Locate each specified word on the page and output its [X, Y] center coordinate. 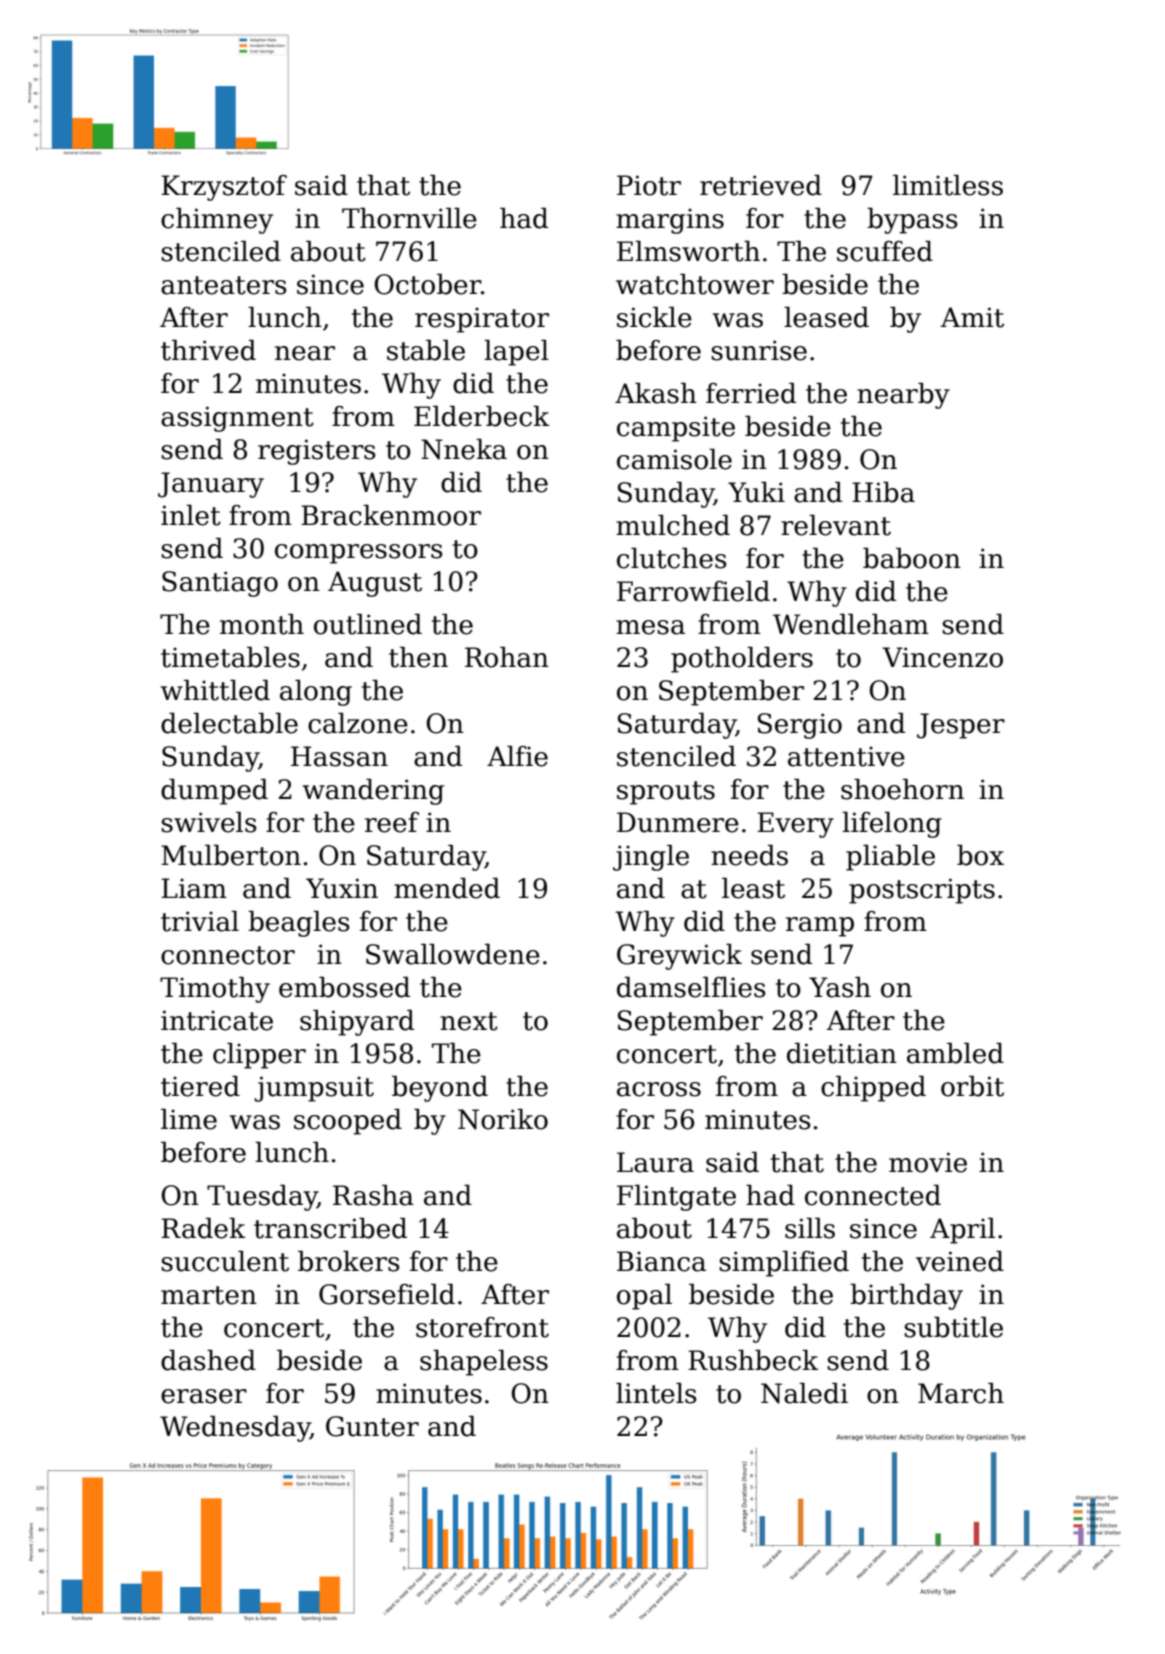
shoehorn [902, 789]
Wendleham [851, 624]
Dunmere [678, 822]
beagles [299, 924]
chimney [217, 221]
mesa [650, 627]
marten [209, 1295]
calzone [358, 723]
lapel [516, 353]
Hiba [883, 492]
